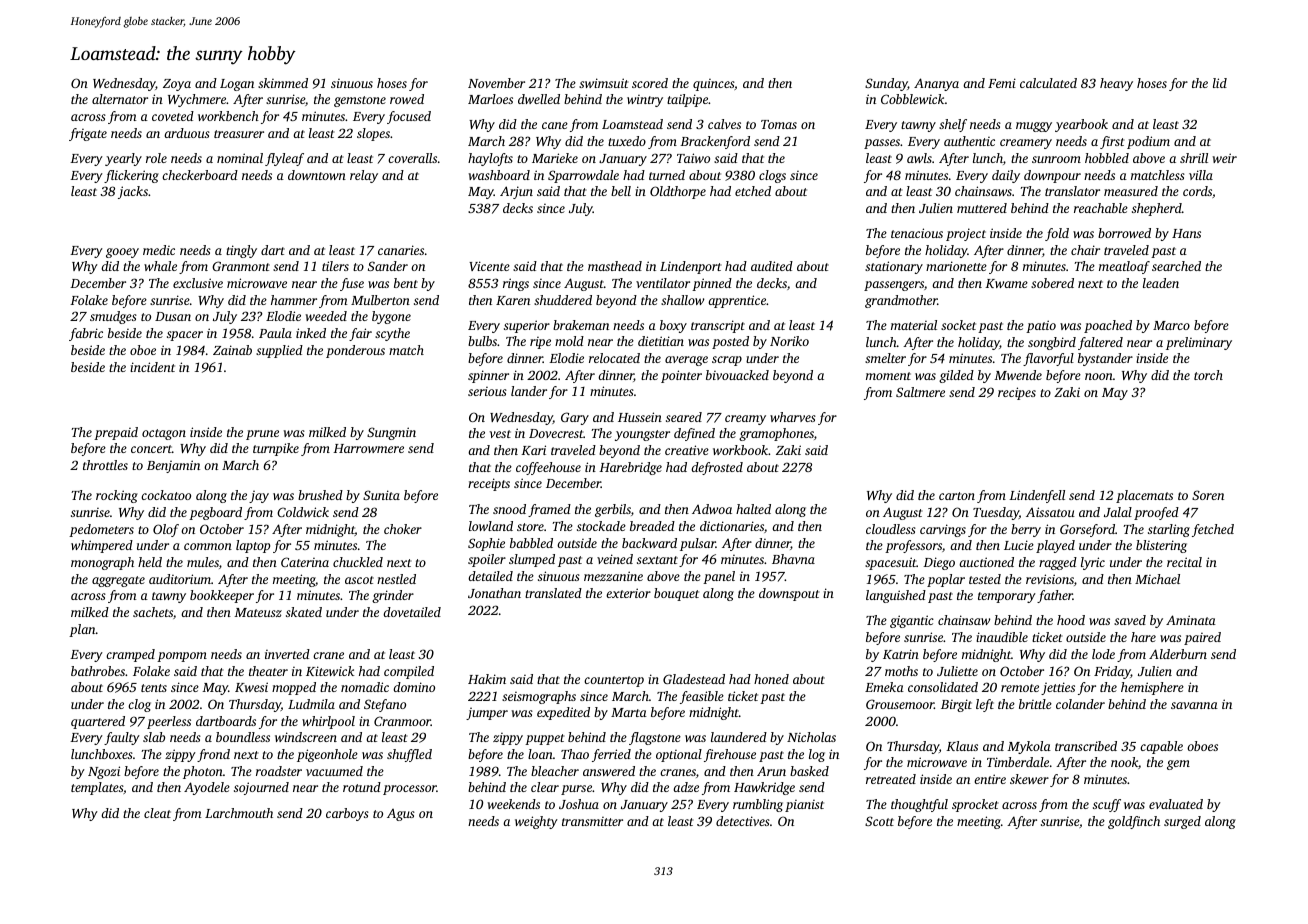 Image resolution: width=1308 pixels, height=924 pixels. What do you see at coordinates (1224, 158) in the screenshot?
I see `weir` at bounding box center [1224, 158].
